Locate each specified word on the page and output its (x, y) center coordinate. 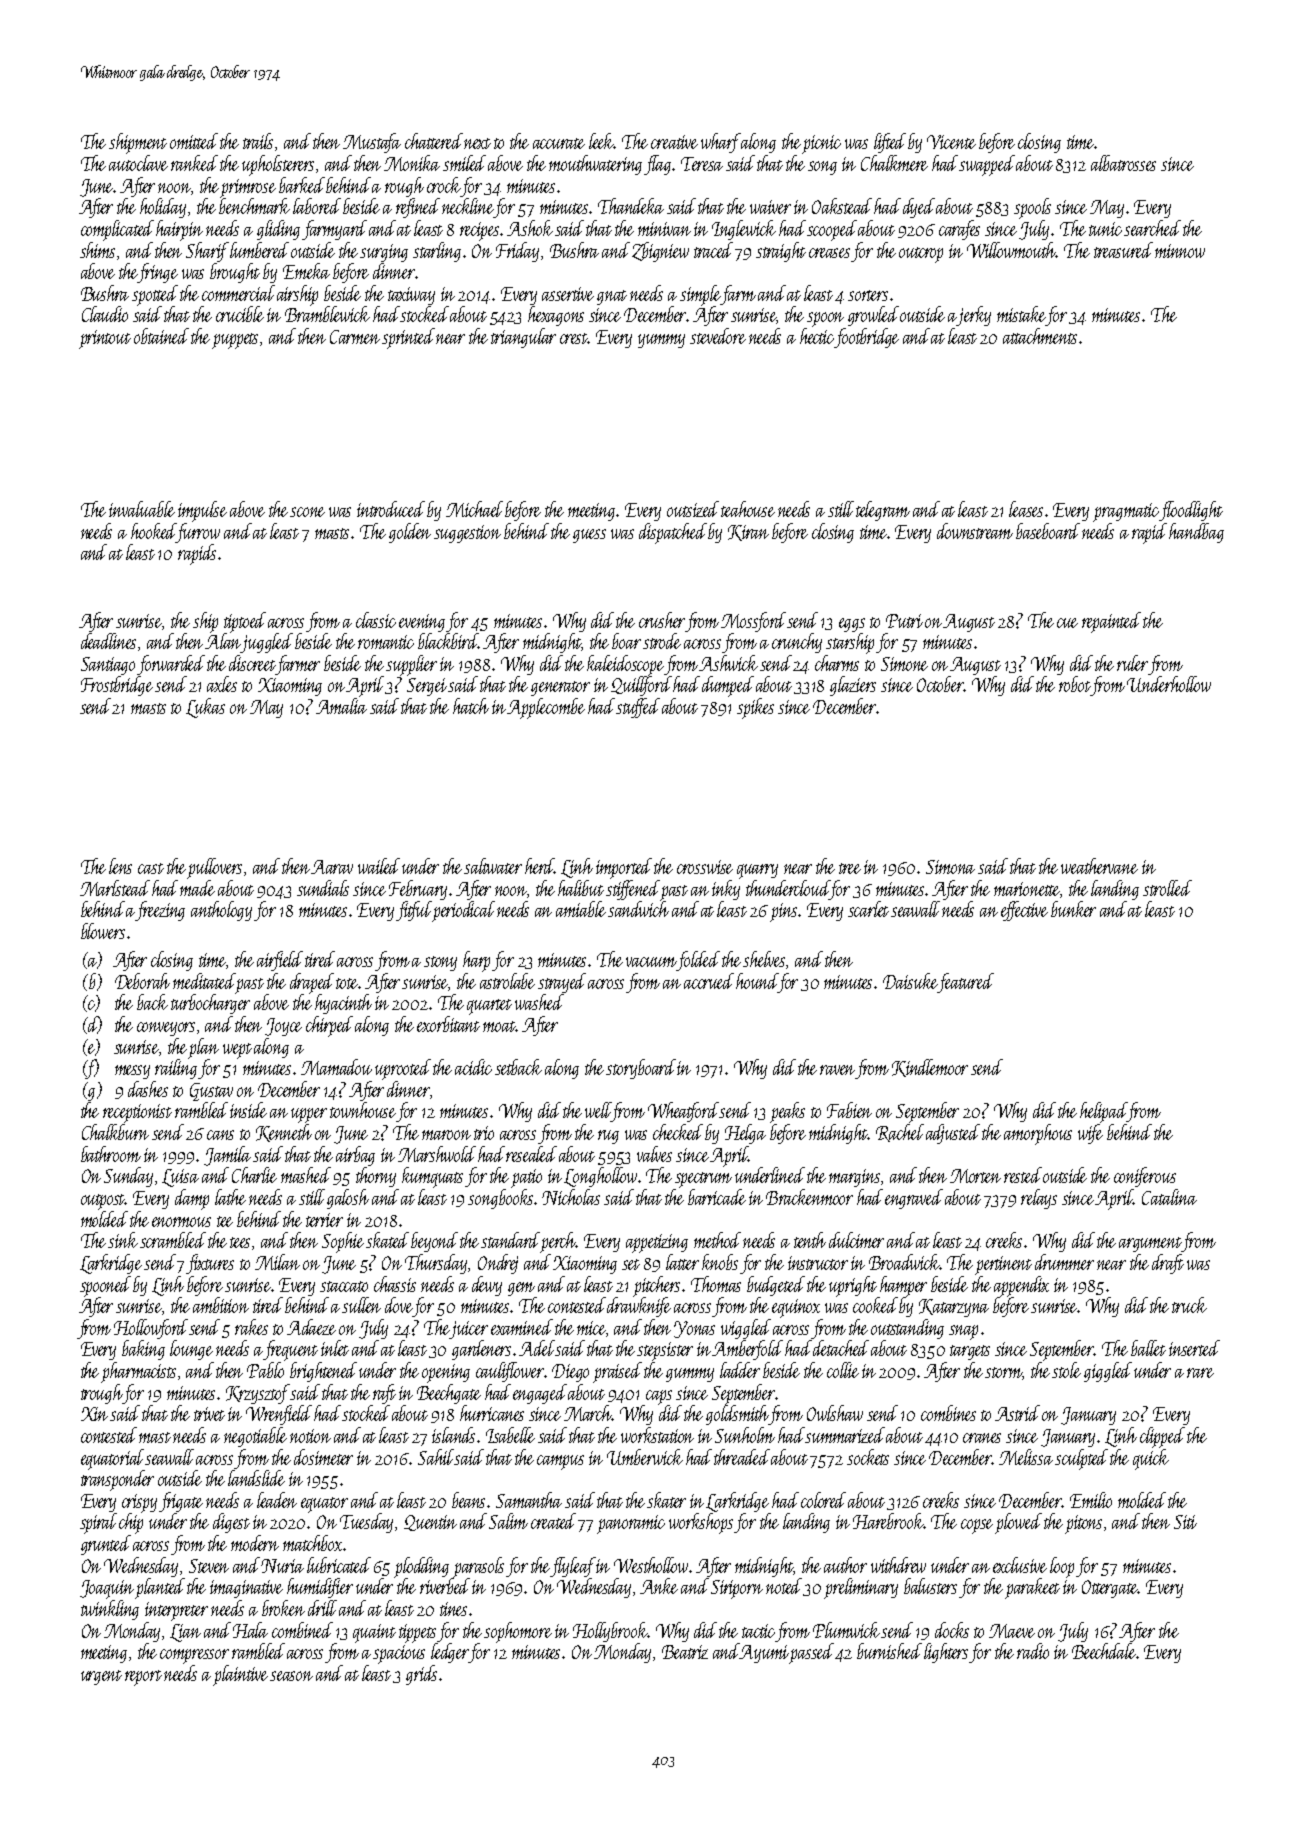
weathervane (1099, 866)
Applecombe (546, 708)
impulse (202, 511)
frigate (181, 1502)
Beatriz (685, 1652)
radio (1033, 1651)
